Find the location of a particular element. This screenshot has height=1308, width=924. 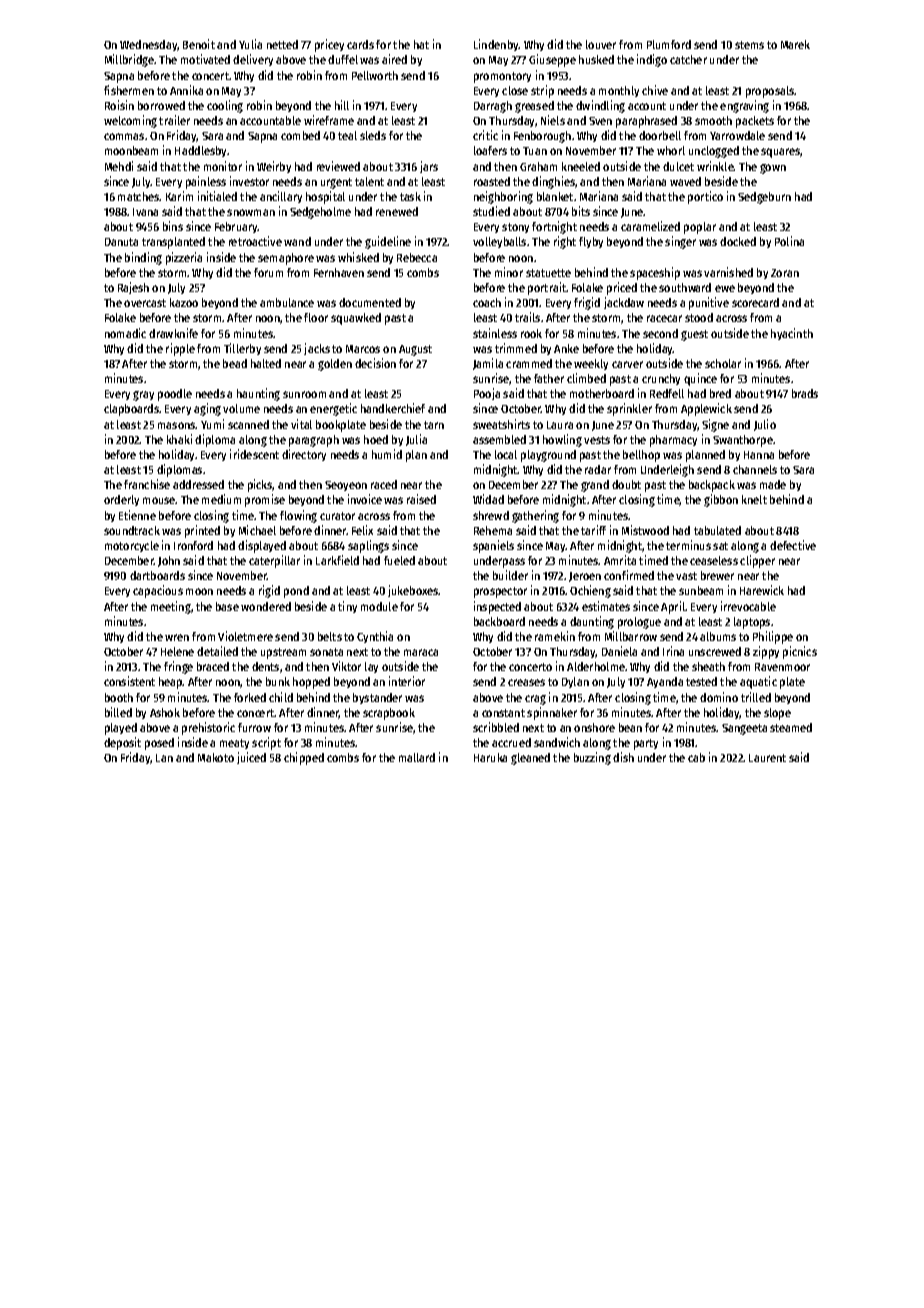

franchise is located at coordinates (147, 484).
